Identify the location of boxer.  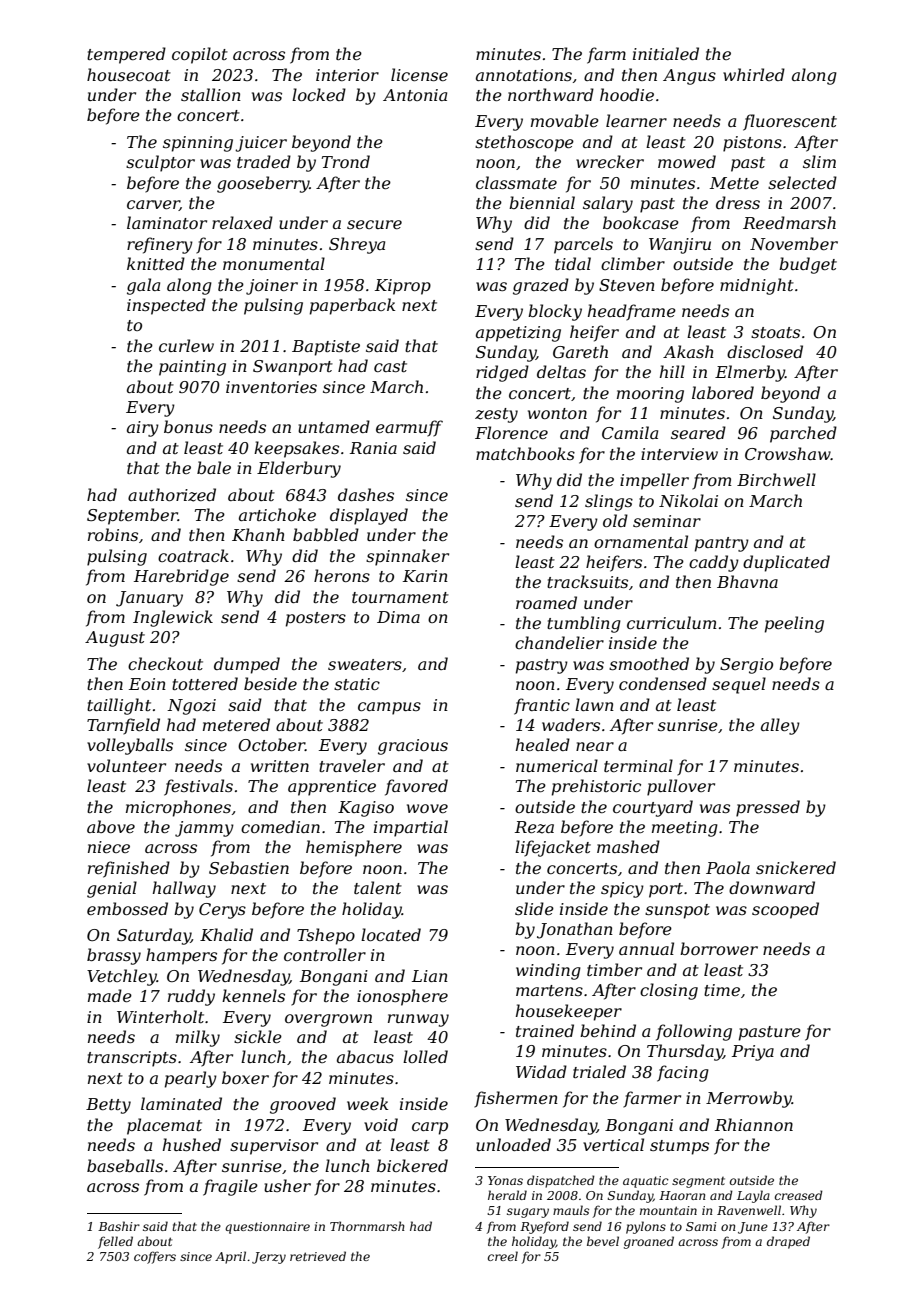
(245, 1077).
